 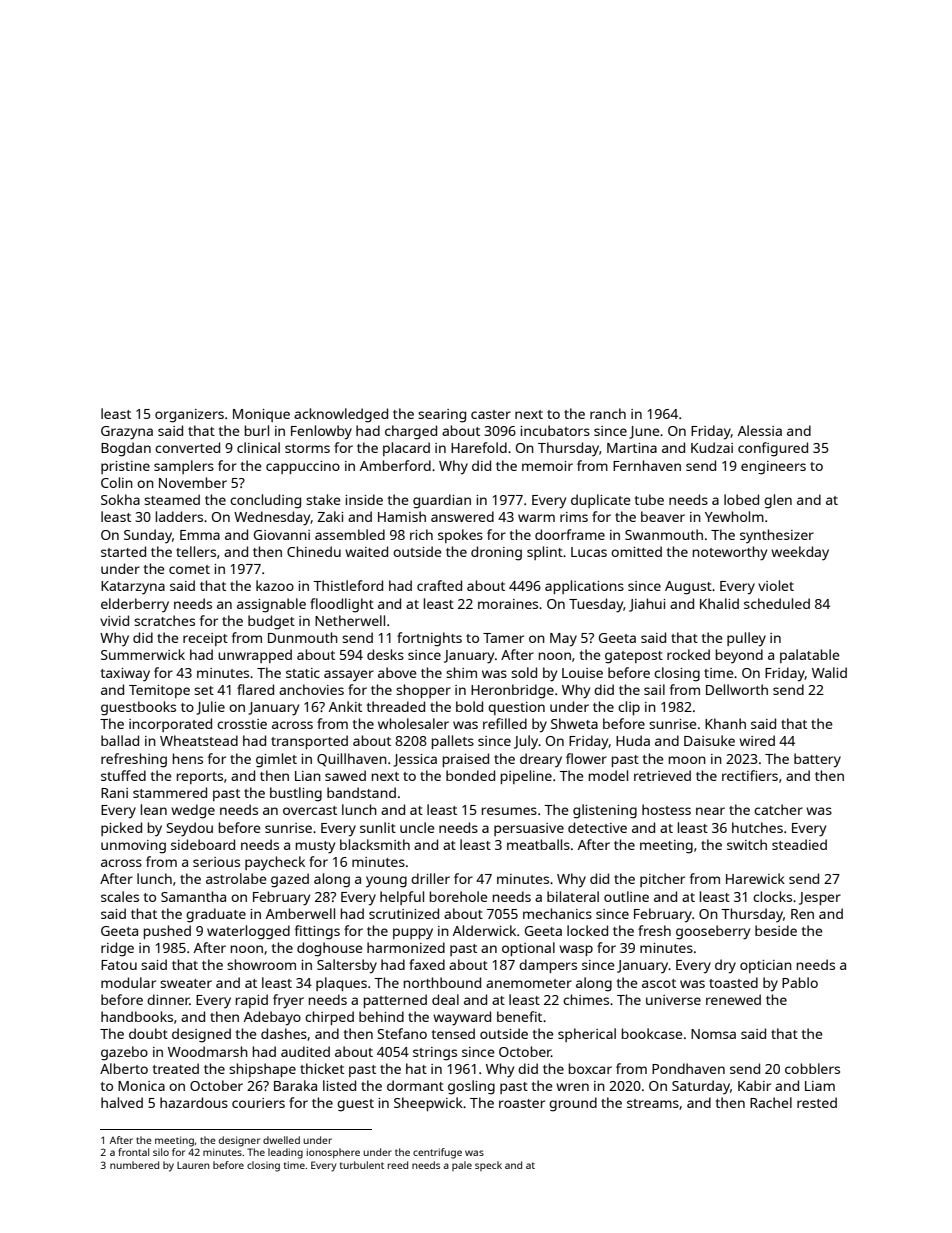 I want to click on driller, so click(x=430, y=878).
